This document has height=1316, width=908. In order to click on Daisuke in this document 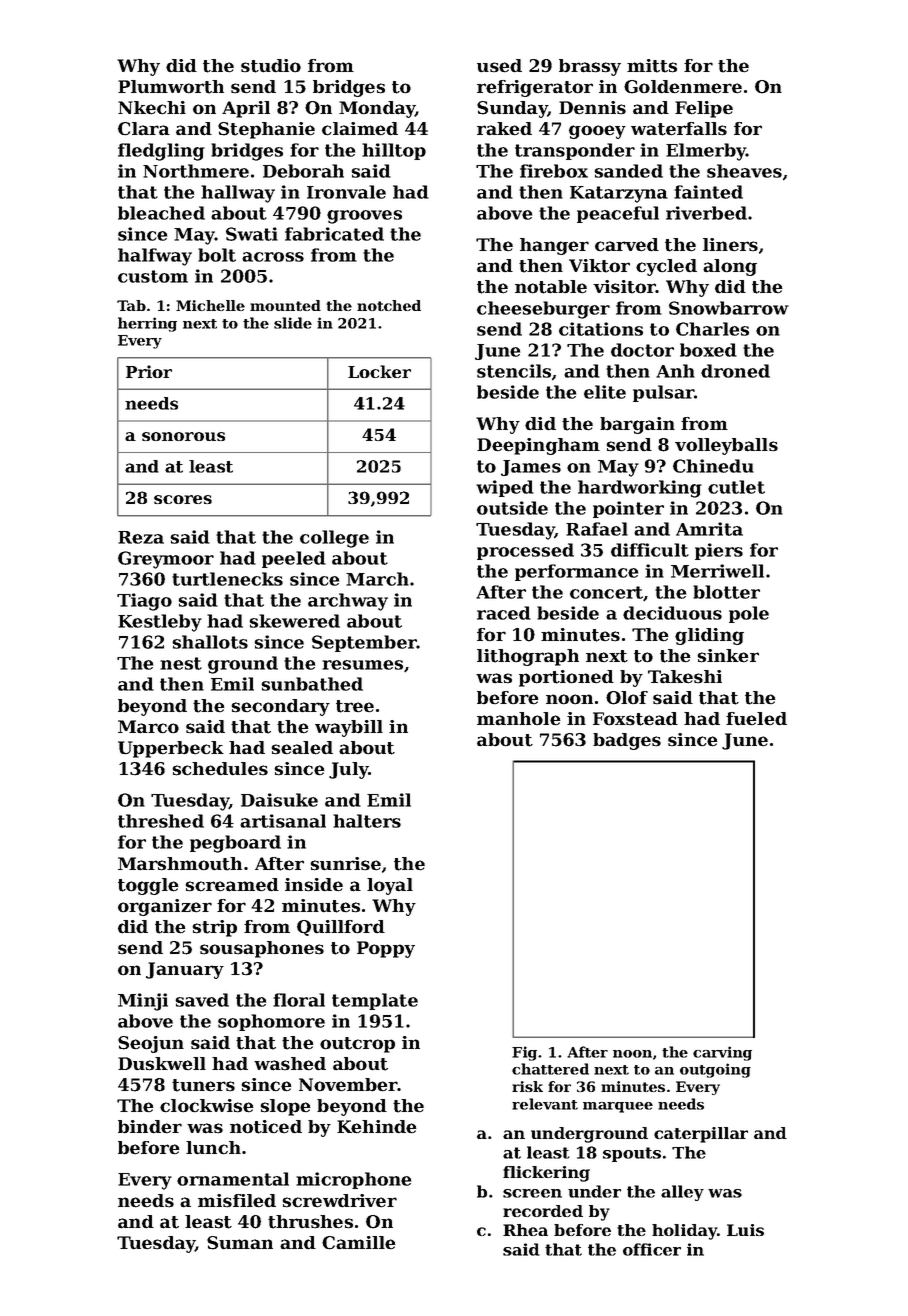, I will do `click(279, 800)`.
